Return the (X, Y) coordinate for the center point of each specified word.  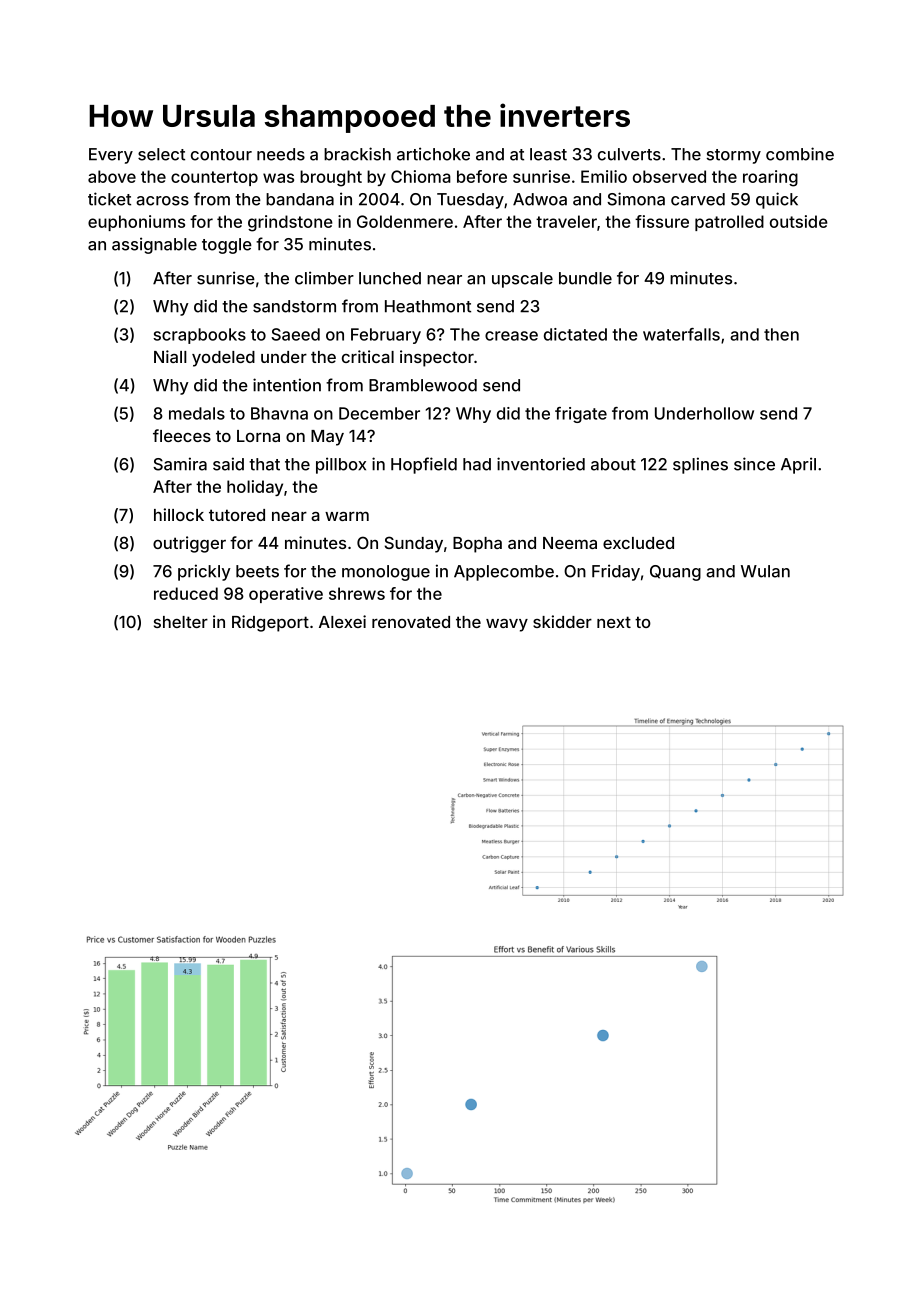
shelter (181, 622)
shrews (357, 593)
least (548, 154)
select (161, 154)
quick (777, 200)
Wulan (765, 571)
